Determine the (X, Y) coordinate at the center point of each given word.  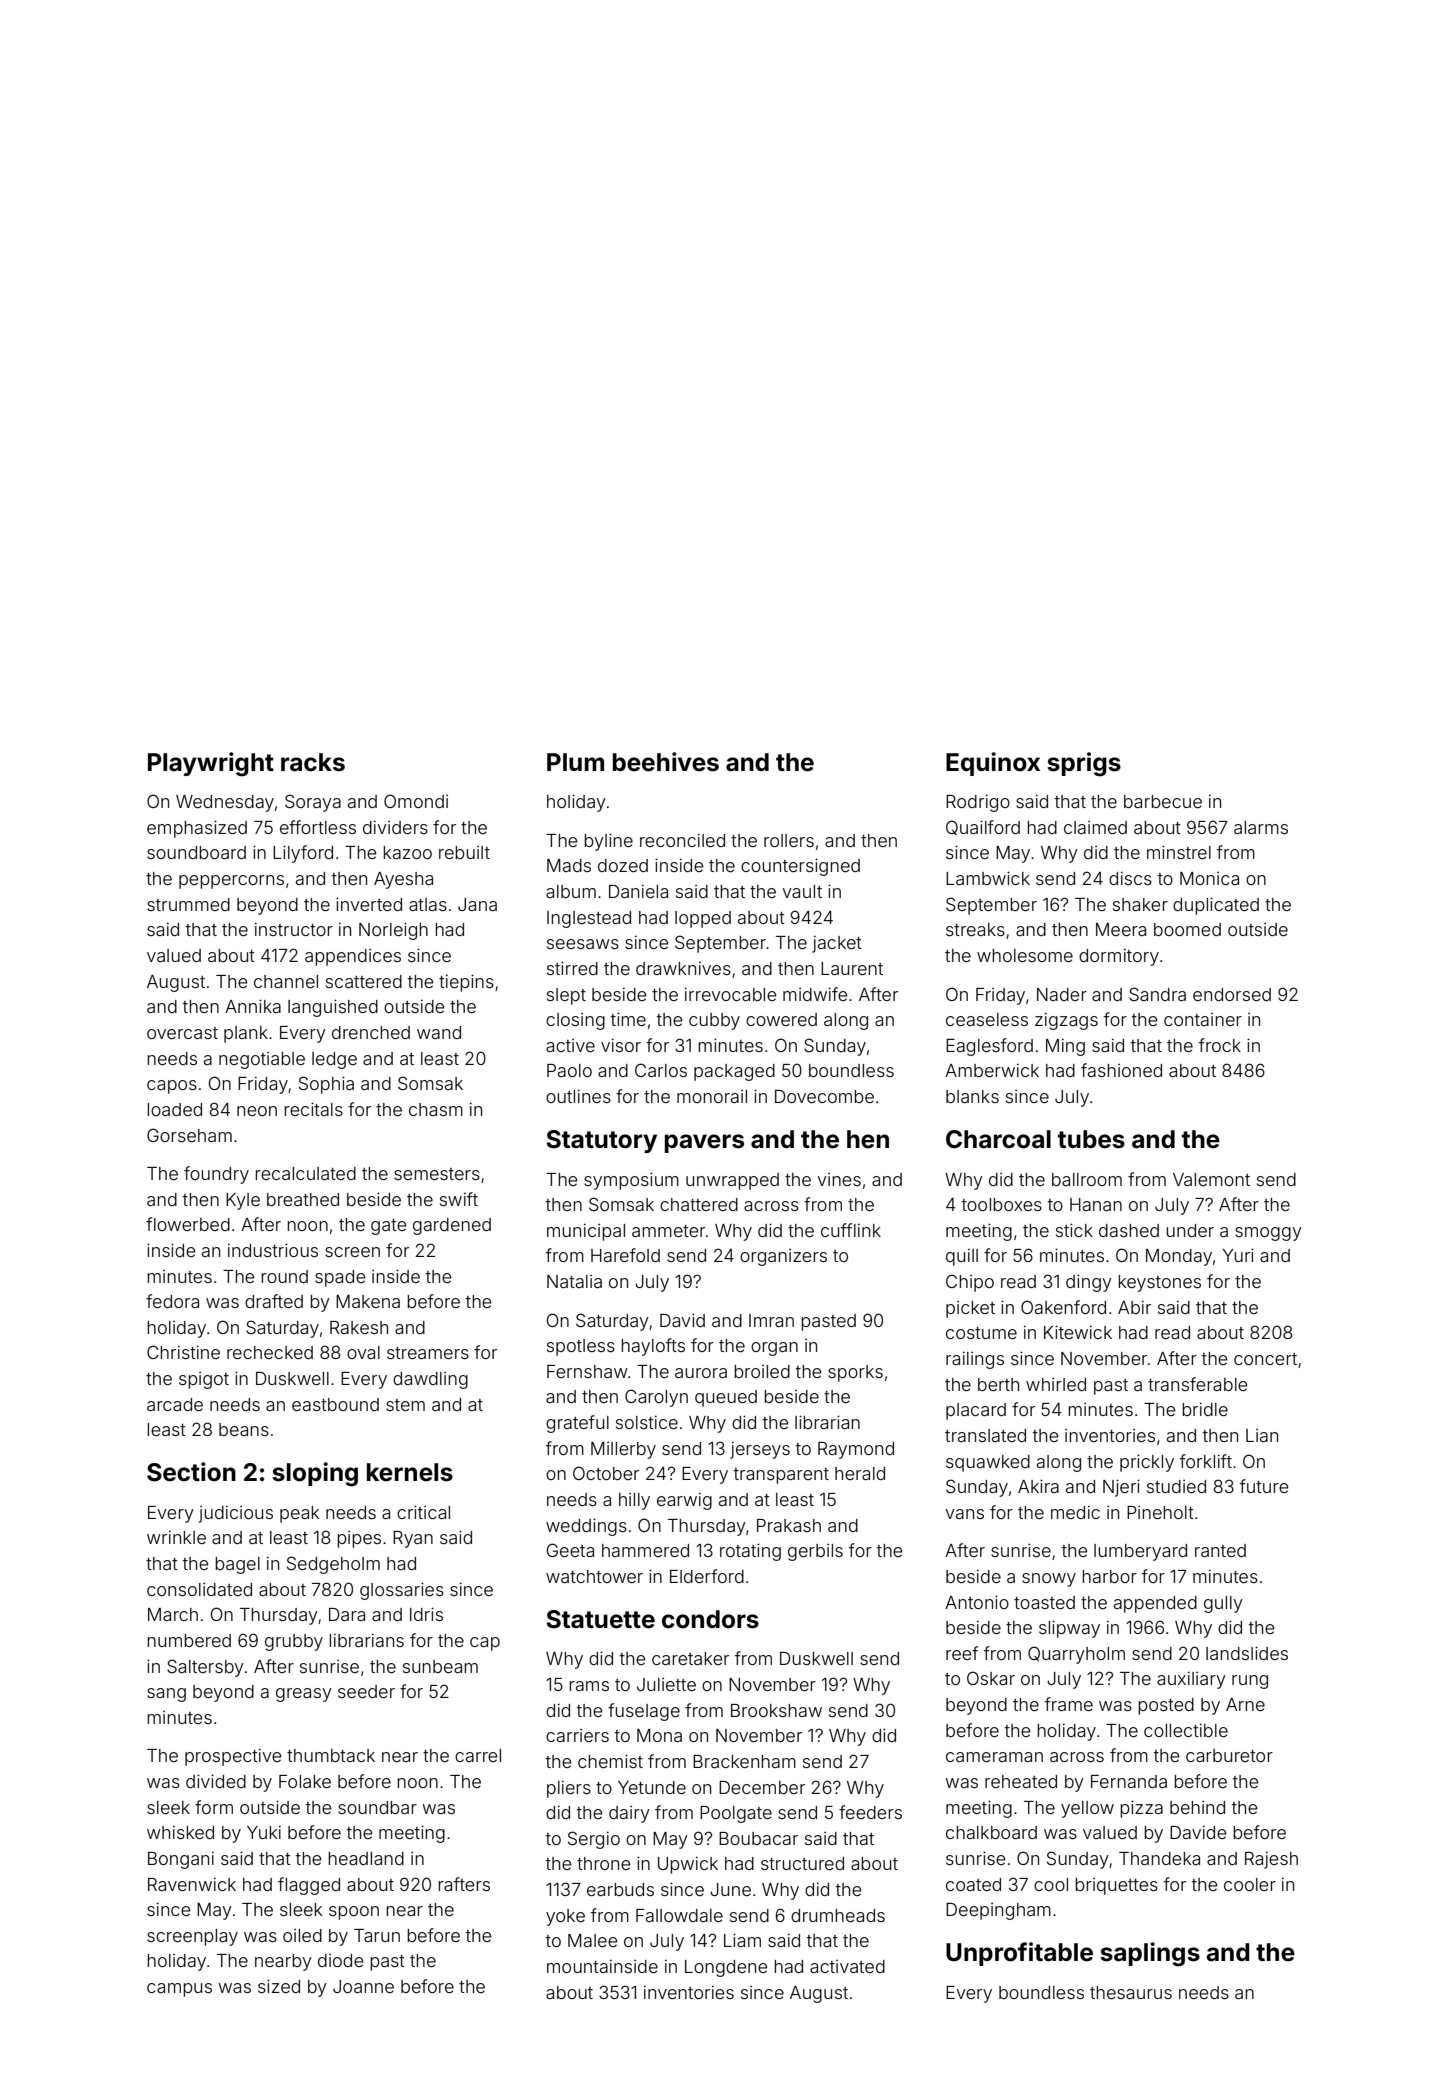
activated (847, 1966)
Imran (771, 1320)
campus (179, 1990)
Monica (1209, 878)
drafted (274, 1301)
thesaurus (1131, 1992)
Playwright (211, 764)
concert (1265, 1359)
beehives (666, 762)
